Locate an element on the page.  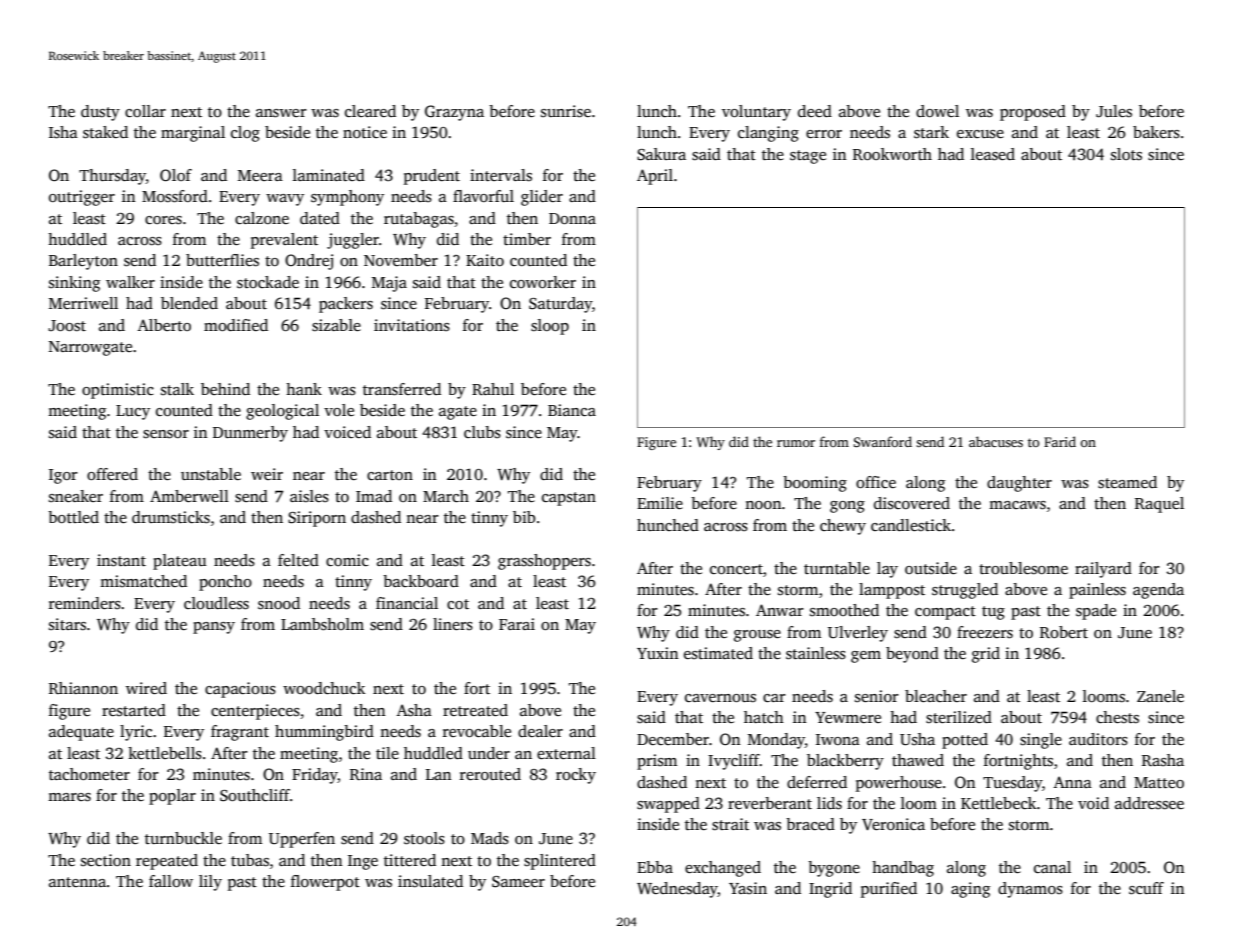
insulated is located at coordinates (430, 881).
